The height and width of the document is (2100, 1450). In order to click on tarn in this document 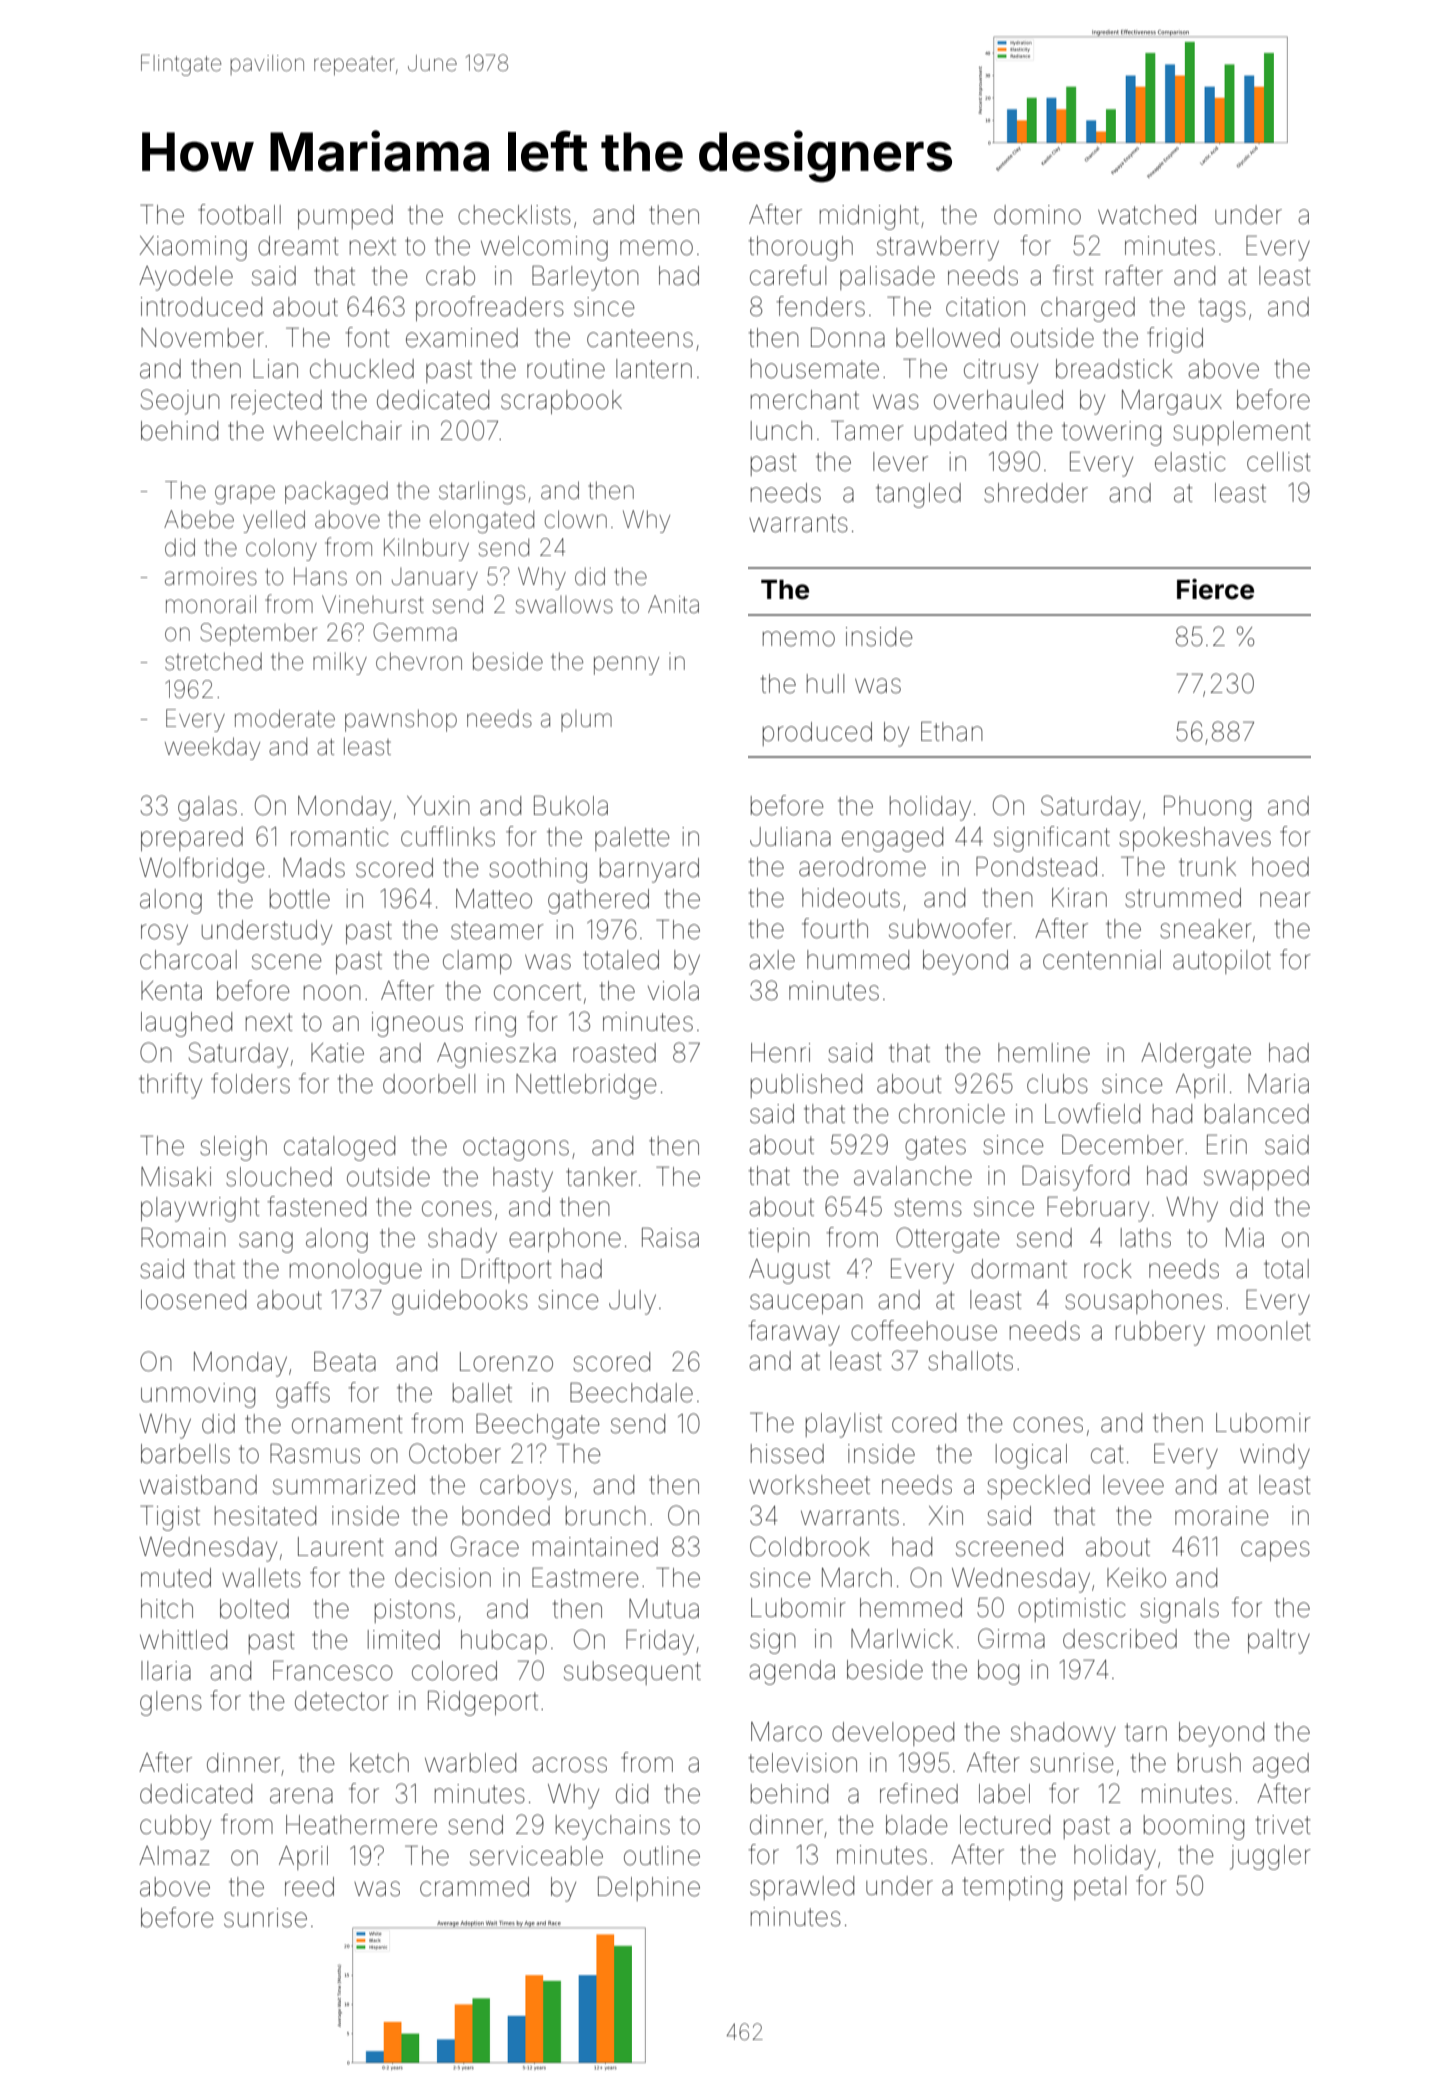, I will do `click(1146, 1732)`.
